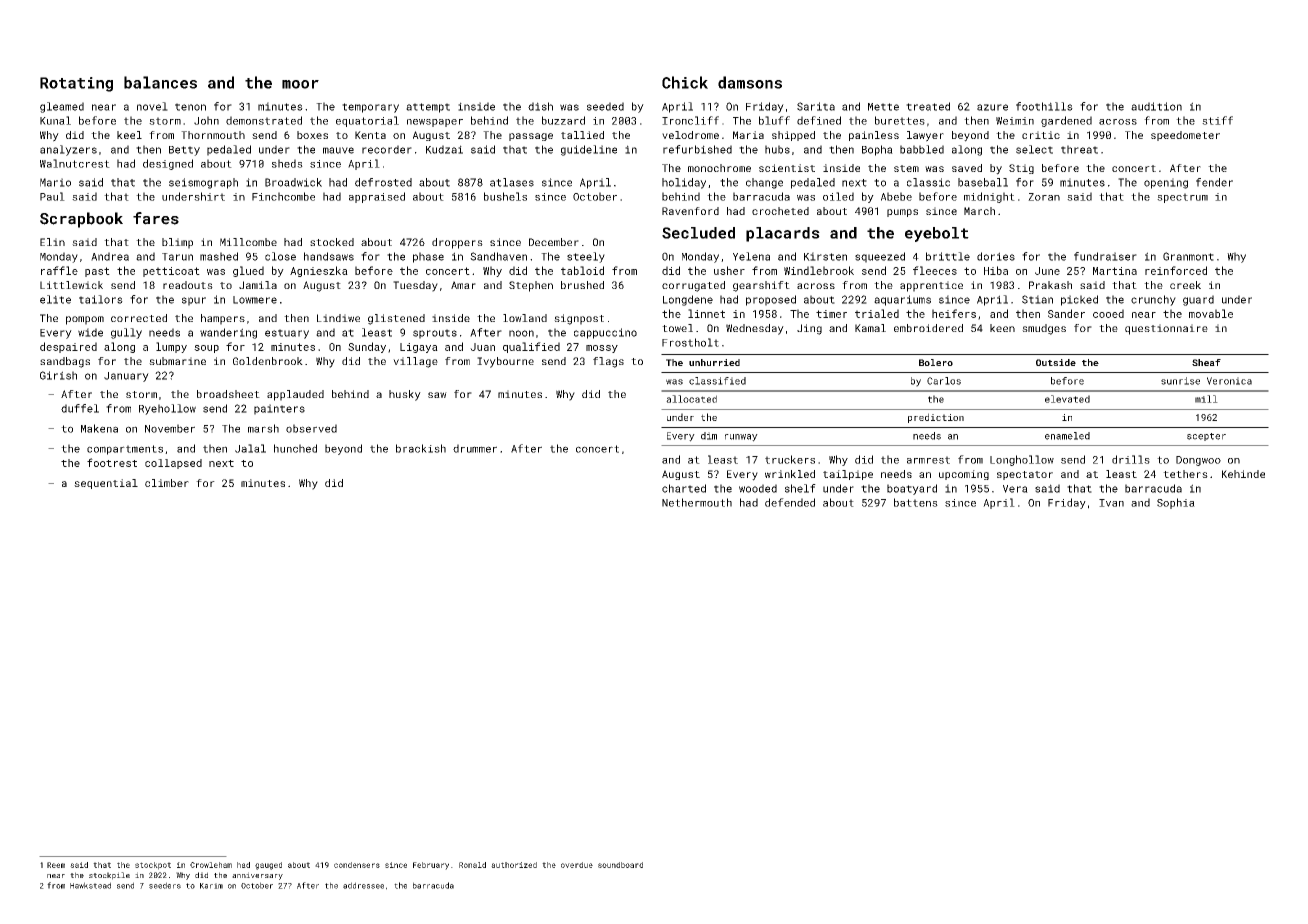 This screenshot has height=924, width=1308. I want to click on Sophia, so click(1176, 503).
